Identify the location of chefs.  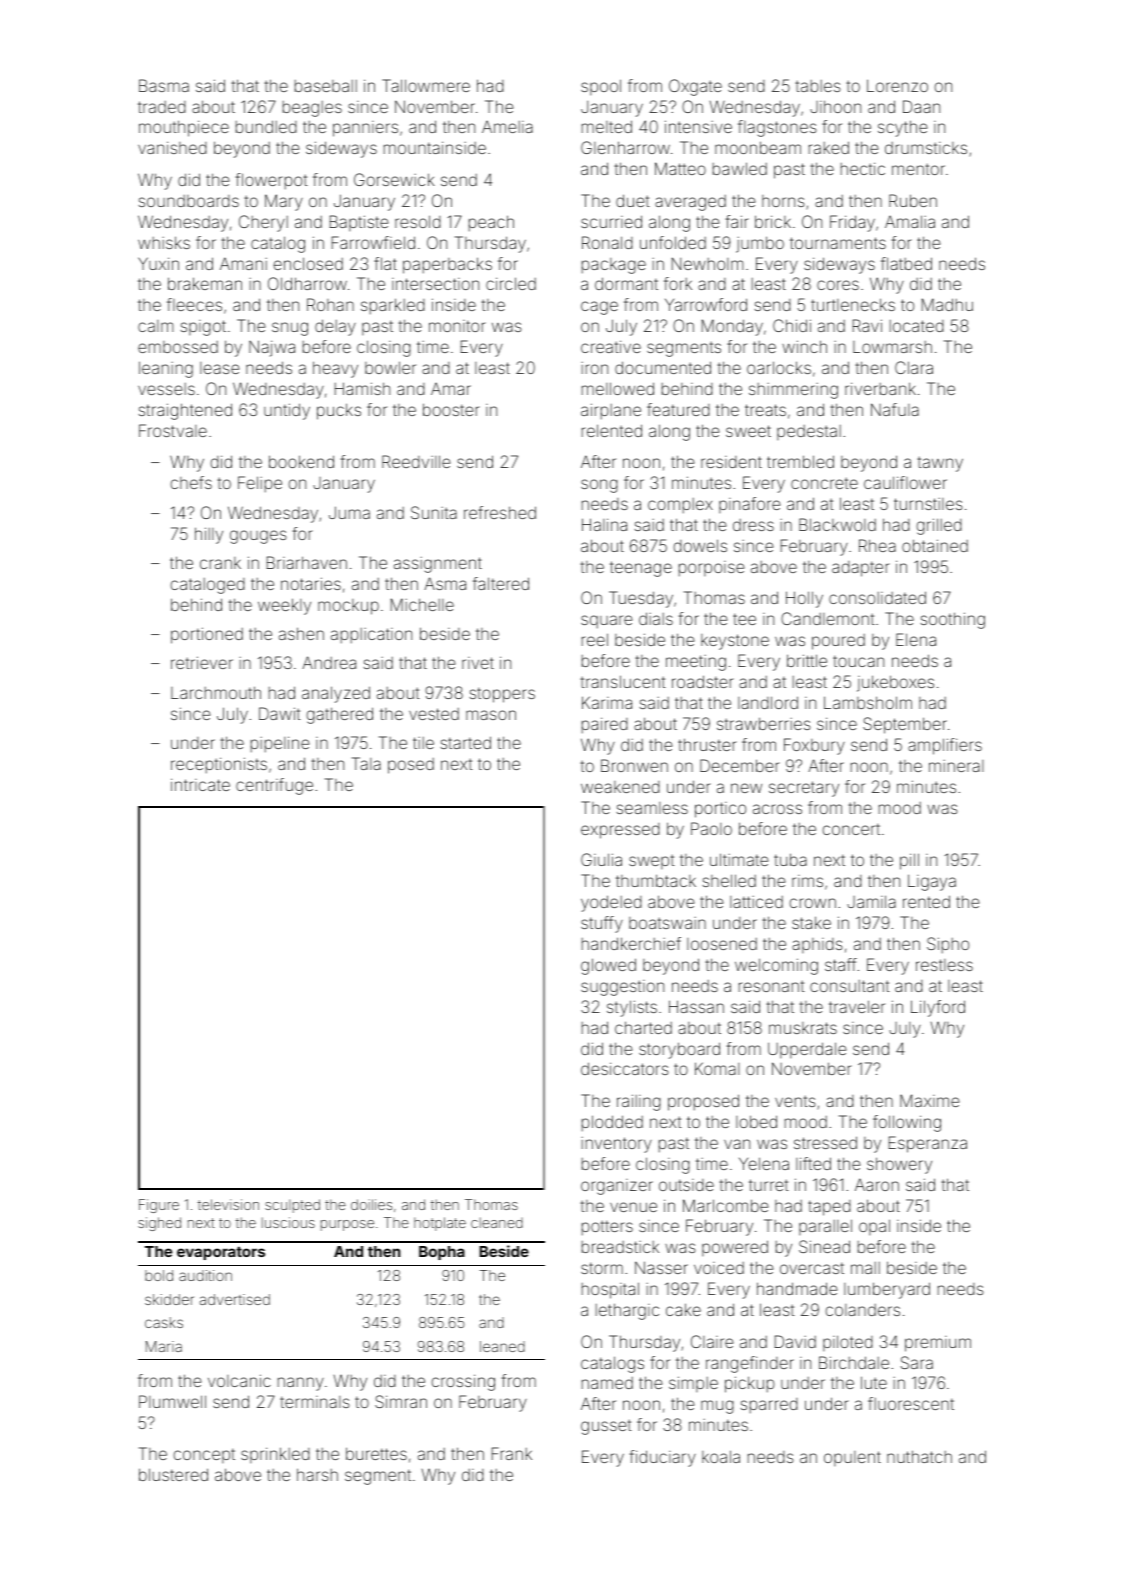
(191, 482).
